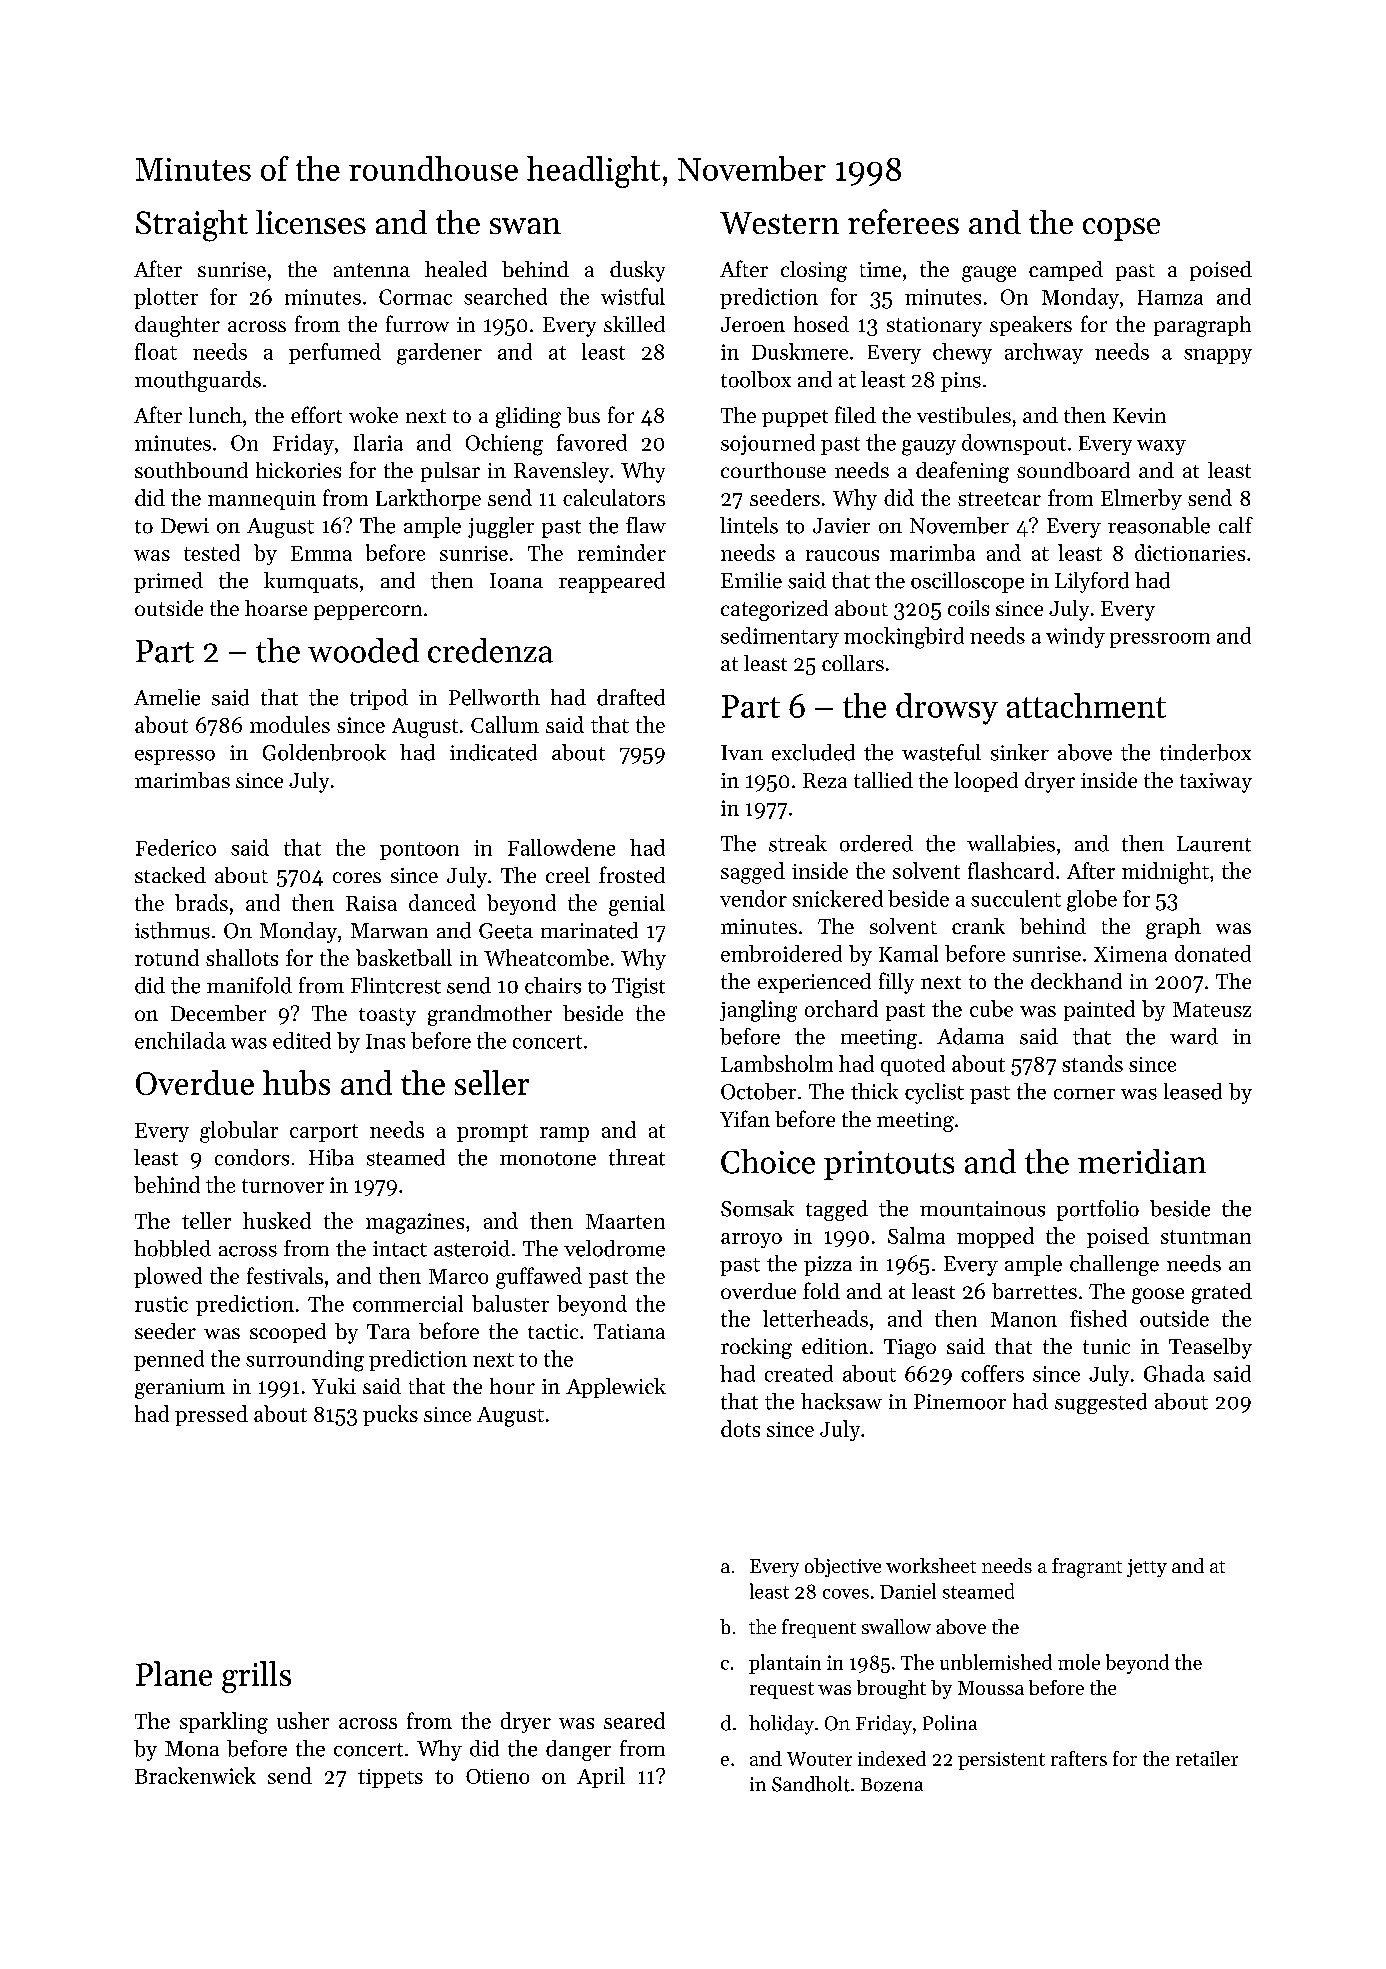  What do you see at coordinates (1206, 1237) in the screenshot?
I see `stuntman` at bounding box center [1206, 1237].
